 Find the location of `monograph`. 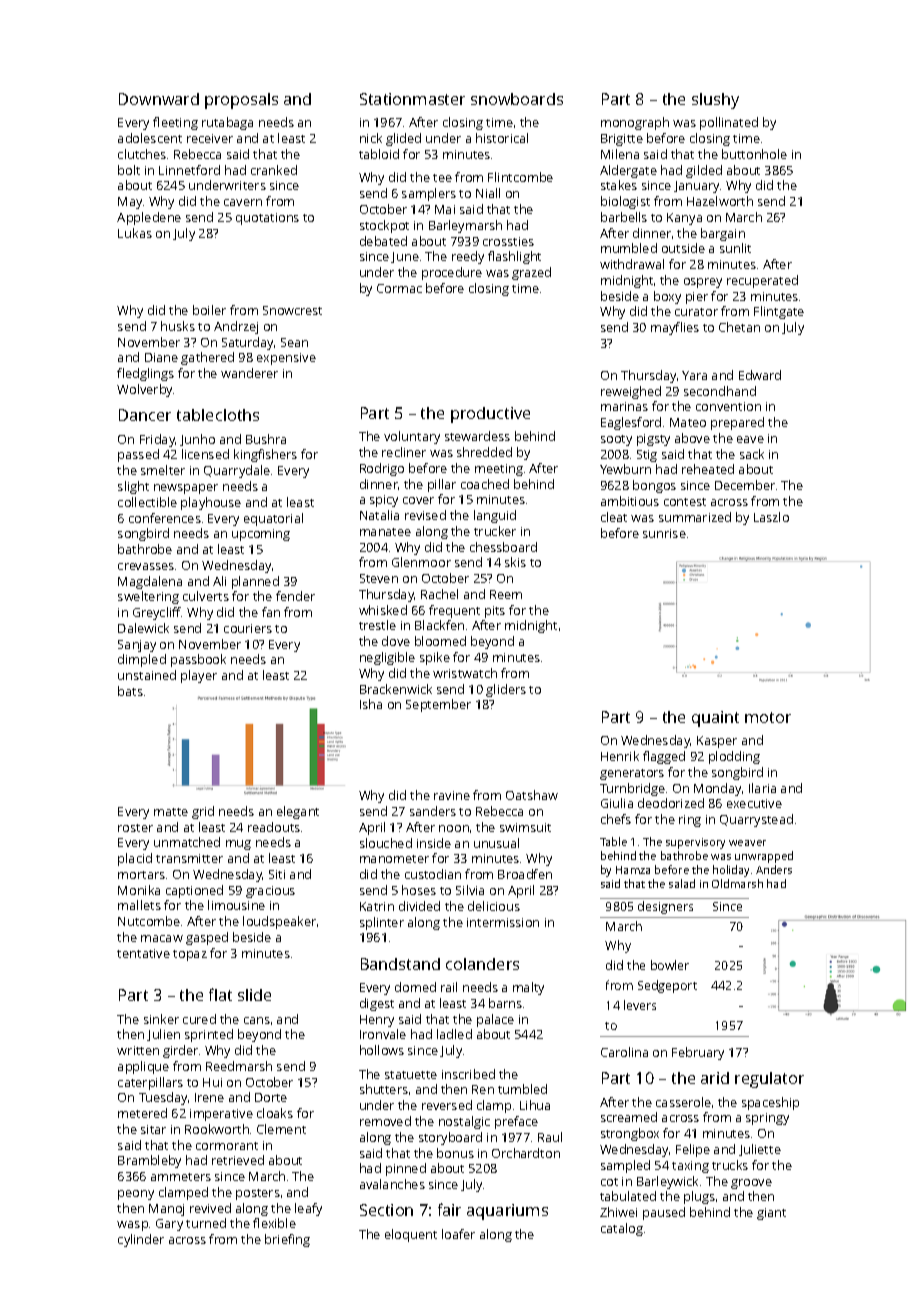

monograph is located at coordinates (635, 123).
